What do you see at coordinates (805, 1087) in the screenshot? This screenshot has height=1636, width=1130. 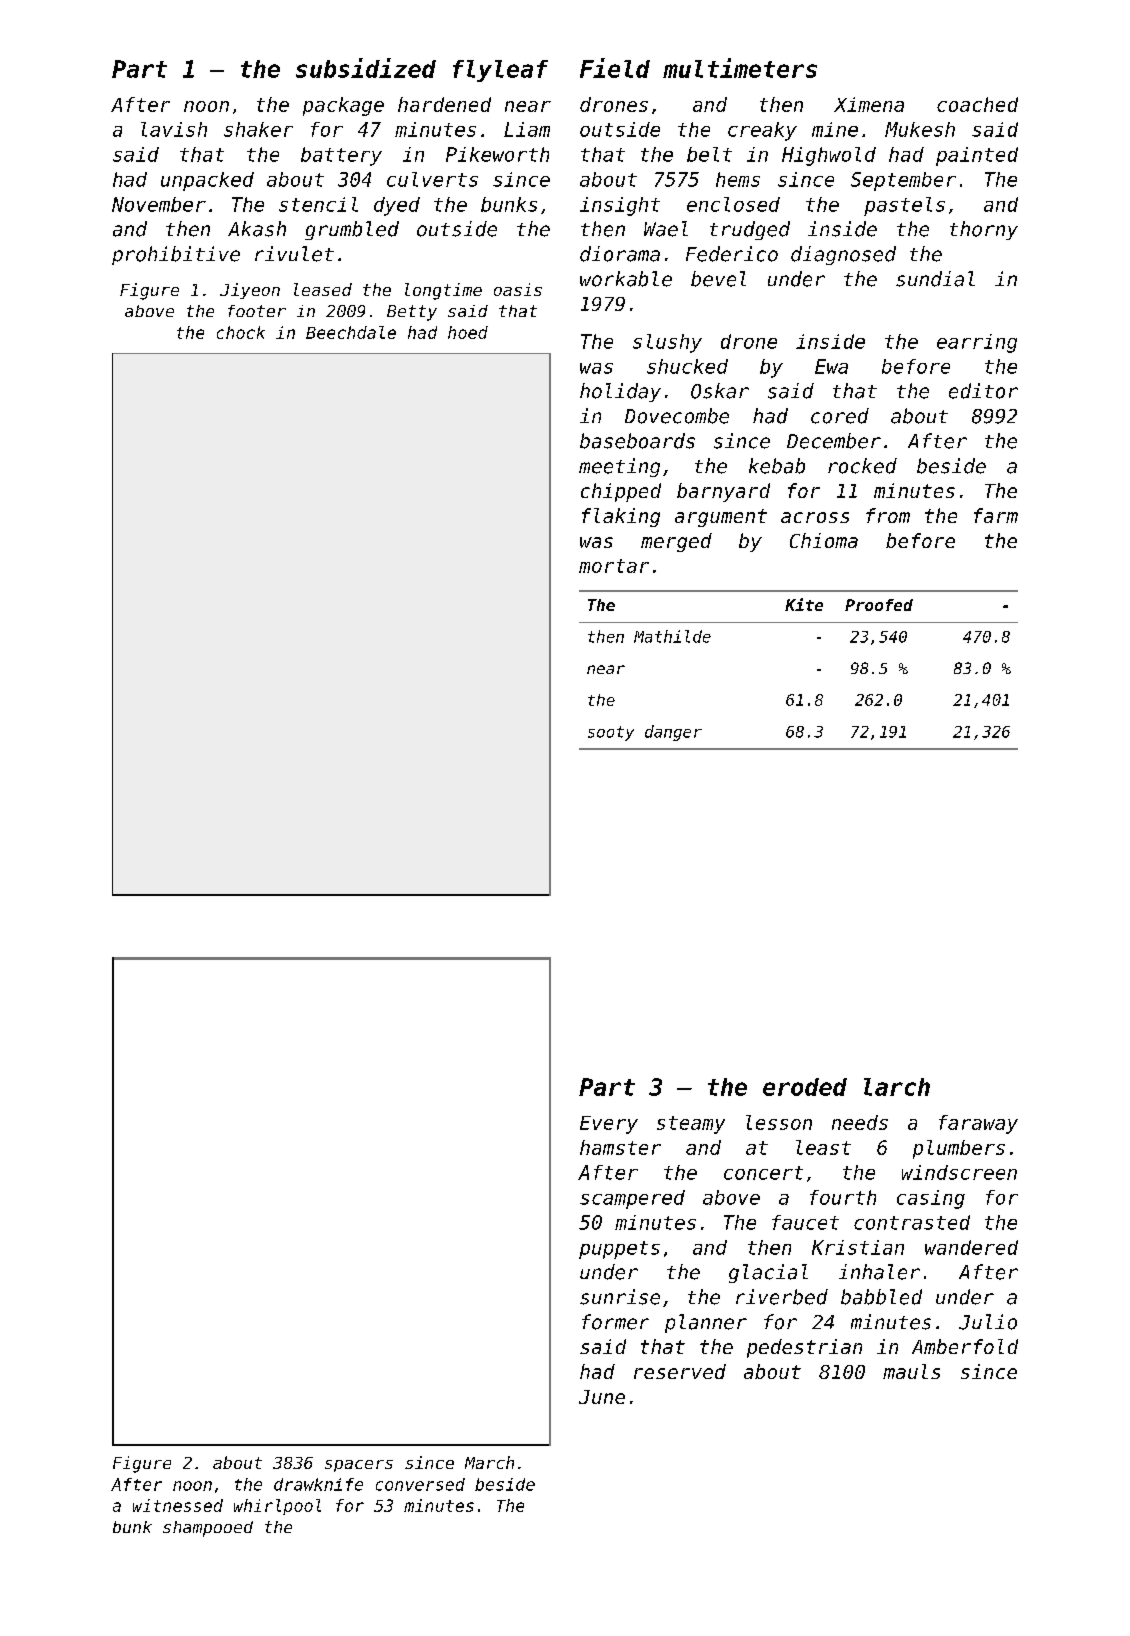 I see `eroded` at bounding box center [805, 1087].
